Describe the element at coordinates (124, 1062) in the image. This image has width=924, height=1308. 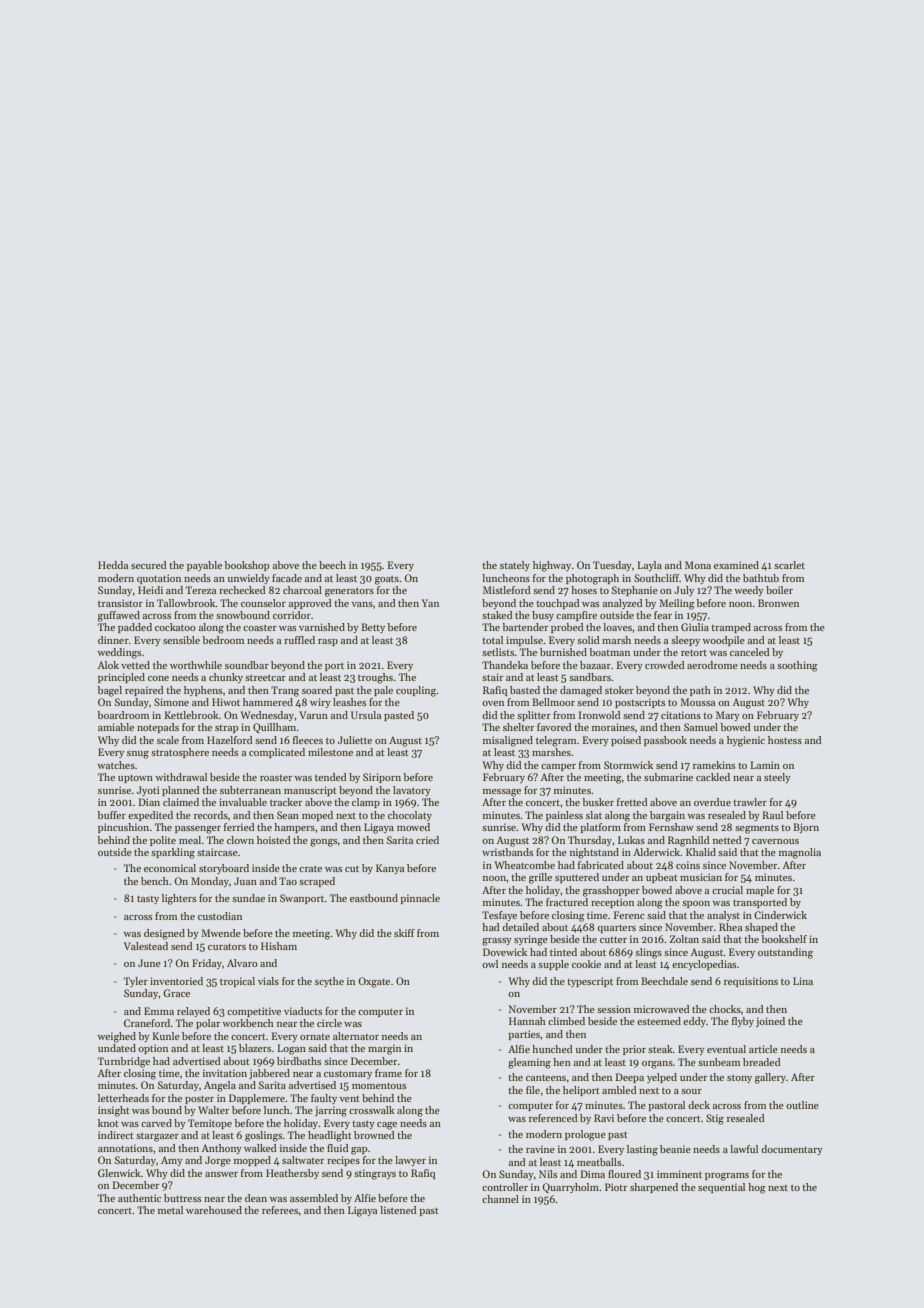
I see `Turnbridge` at that location.
